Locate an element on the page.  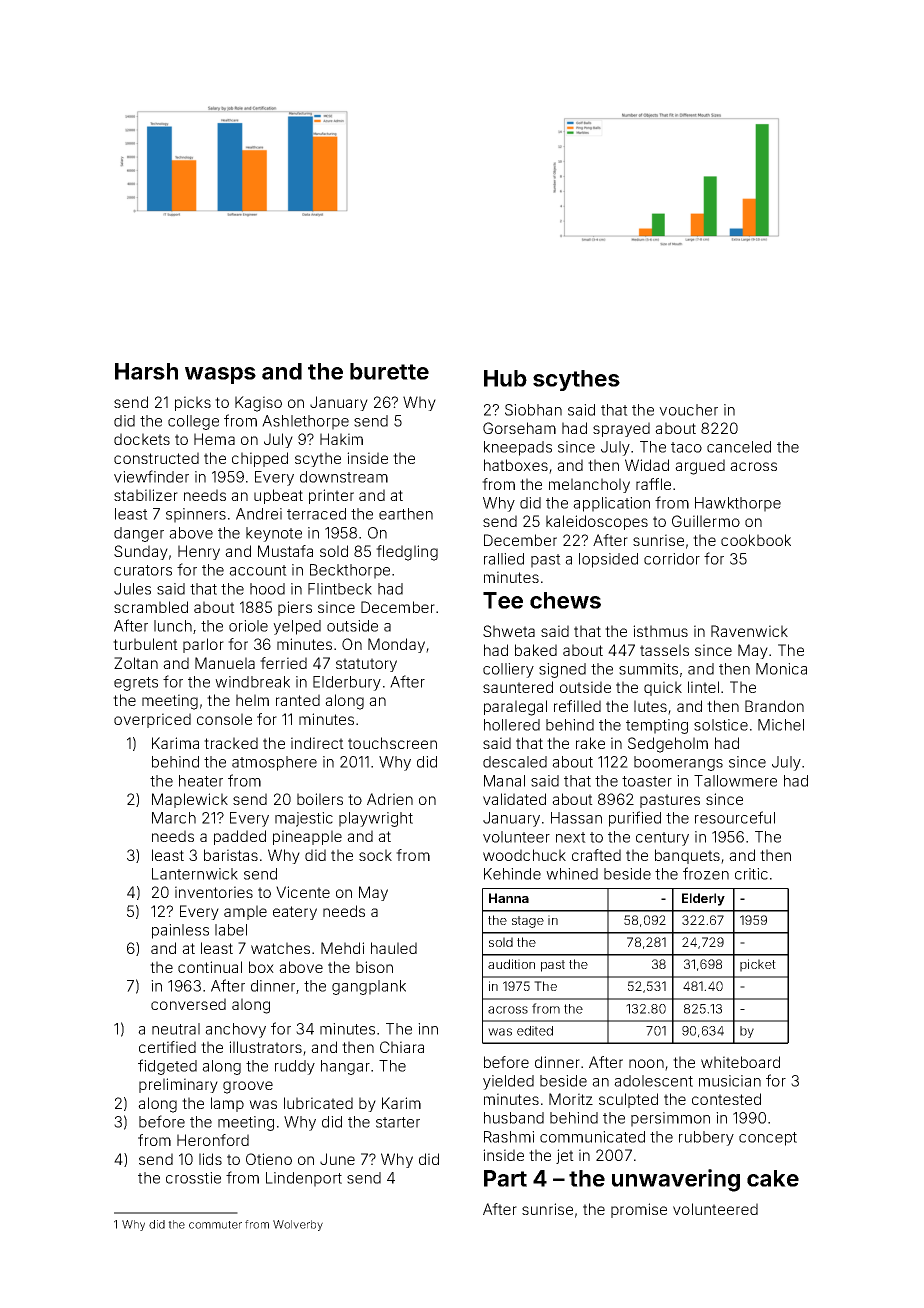
stabilizer is located at coordinates (146, 495).
